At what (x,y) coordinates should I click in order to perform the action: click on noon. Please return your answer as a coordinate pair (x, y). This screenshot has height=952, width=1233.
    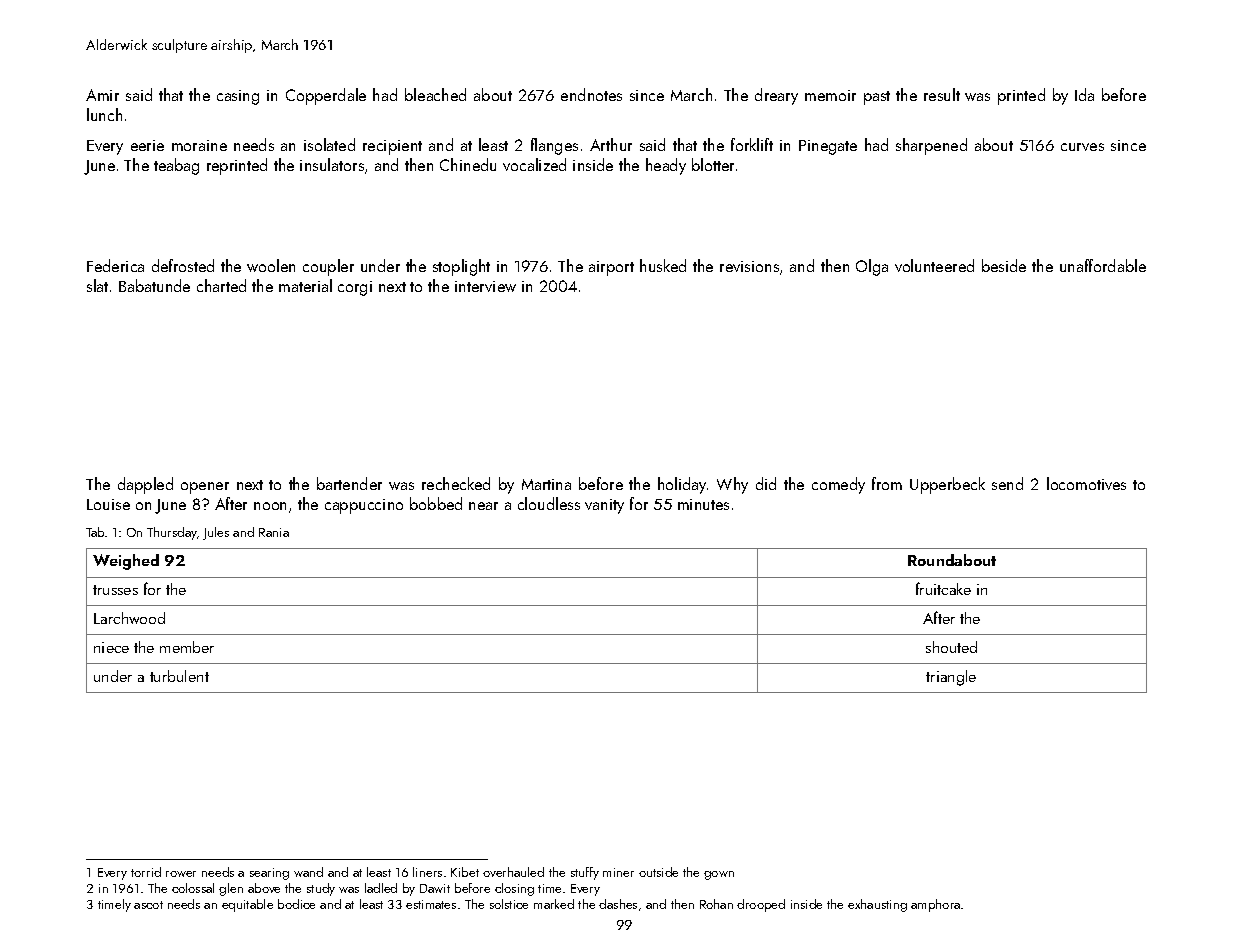
    Looking at the image, I should click on (270, 506).
